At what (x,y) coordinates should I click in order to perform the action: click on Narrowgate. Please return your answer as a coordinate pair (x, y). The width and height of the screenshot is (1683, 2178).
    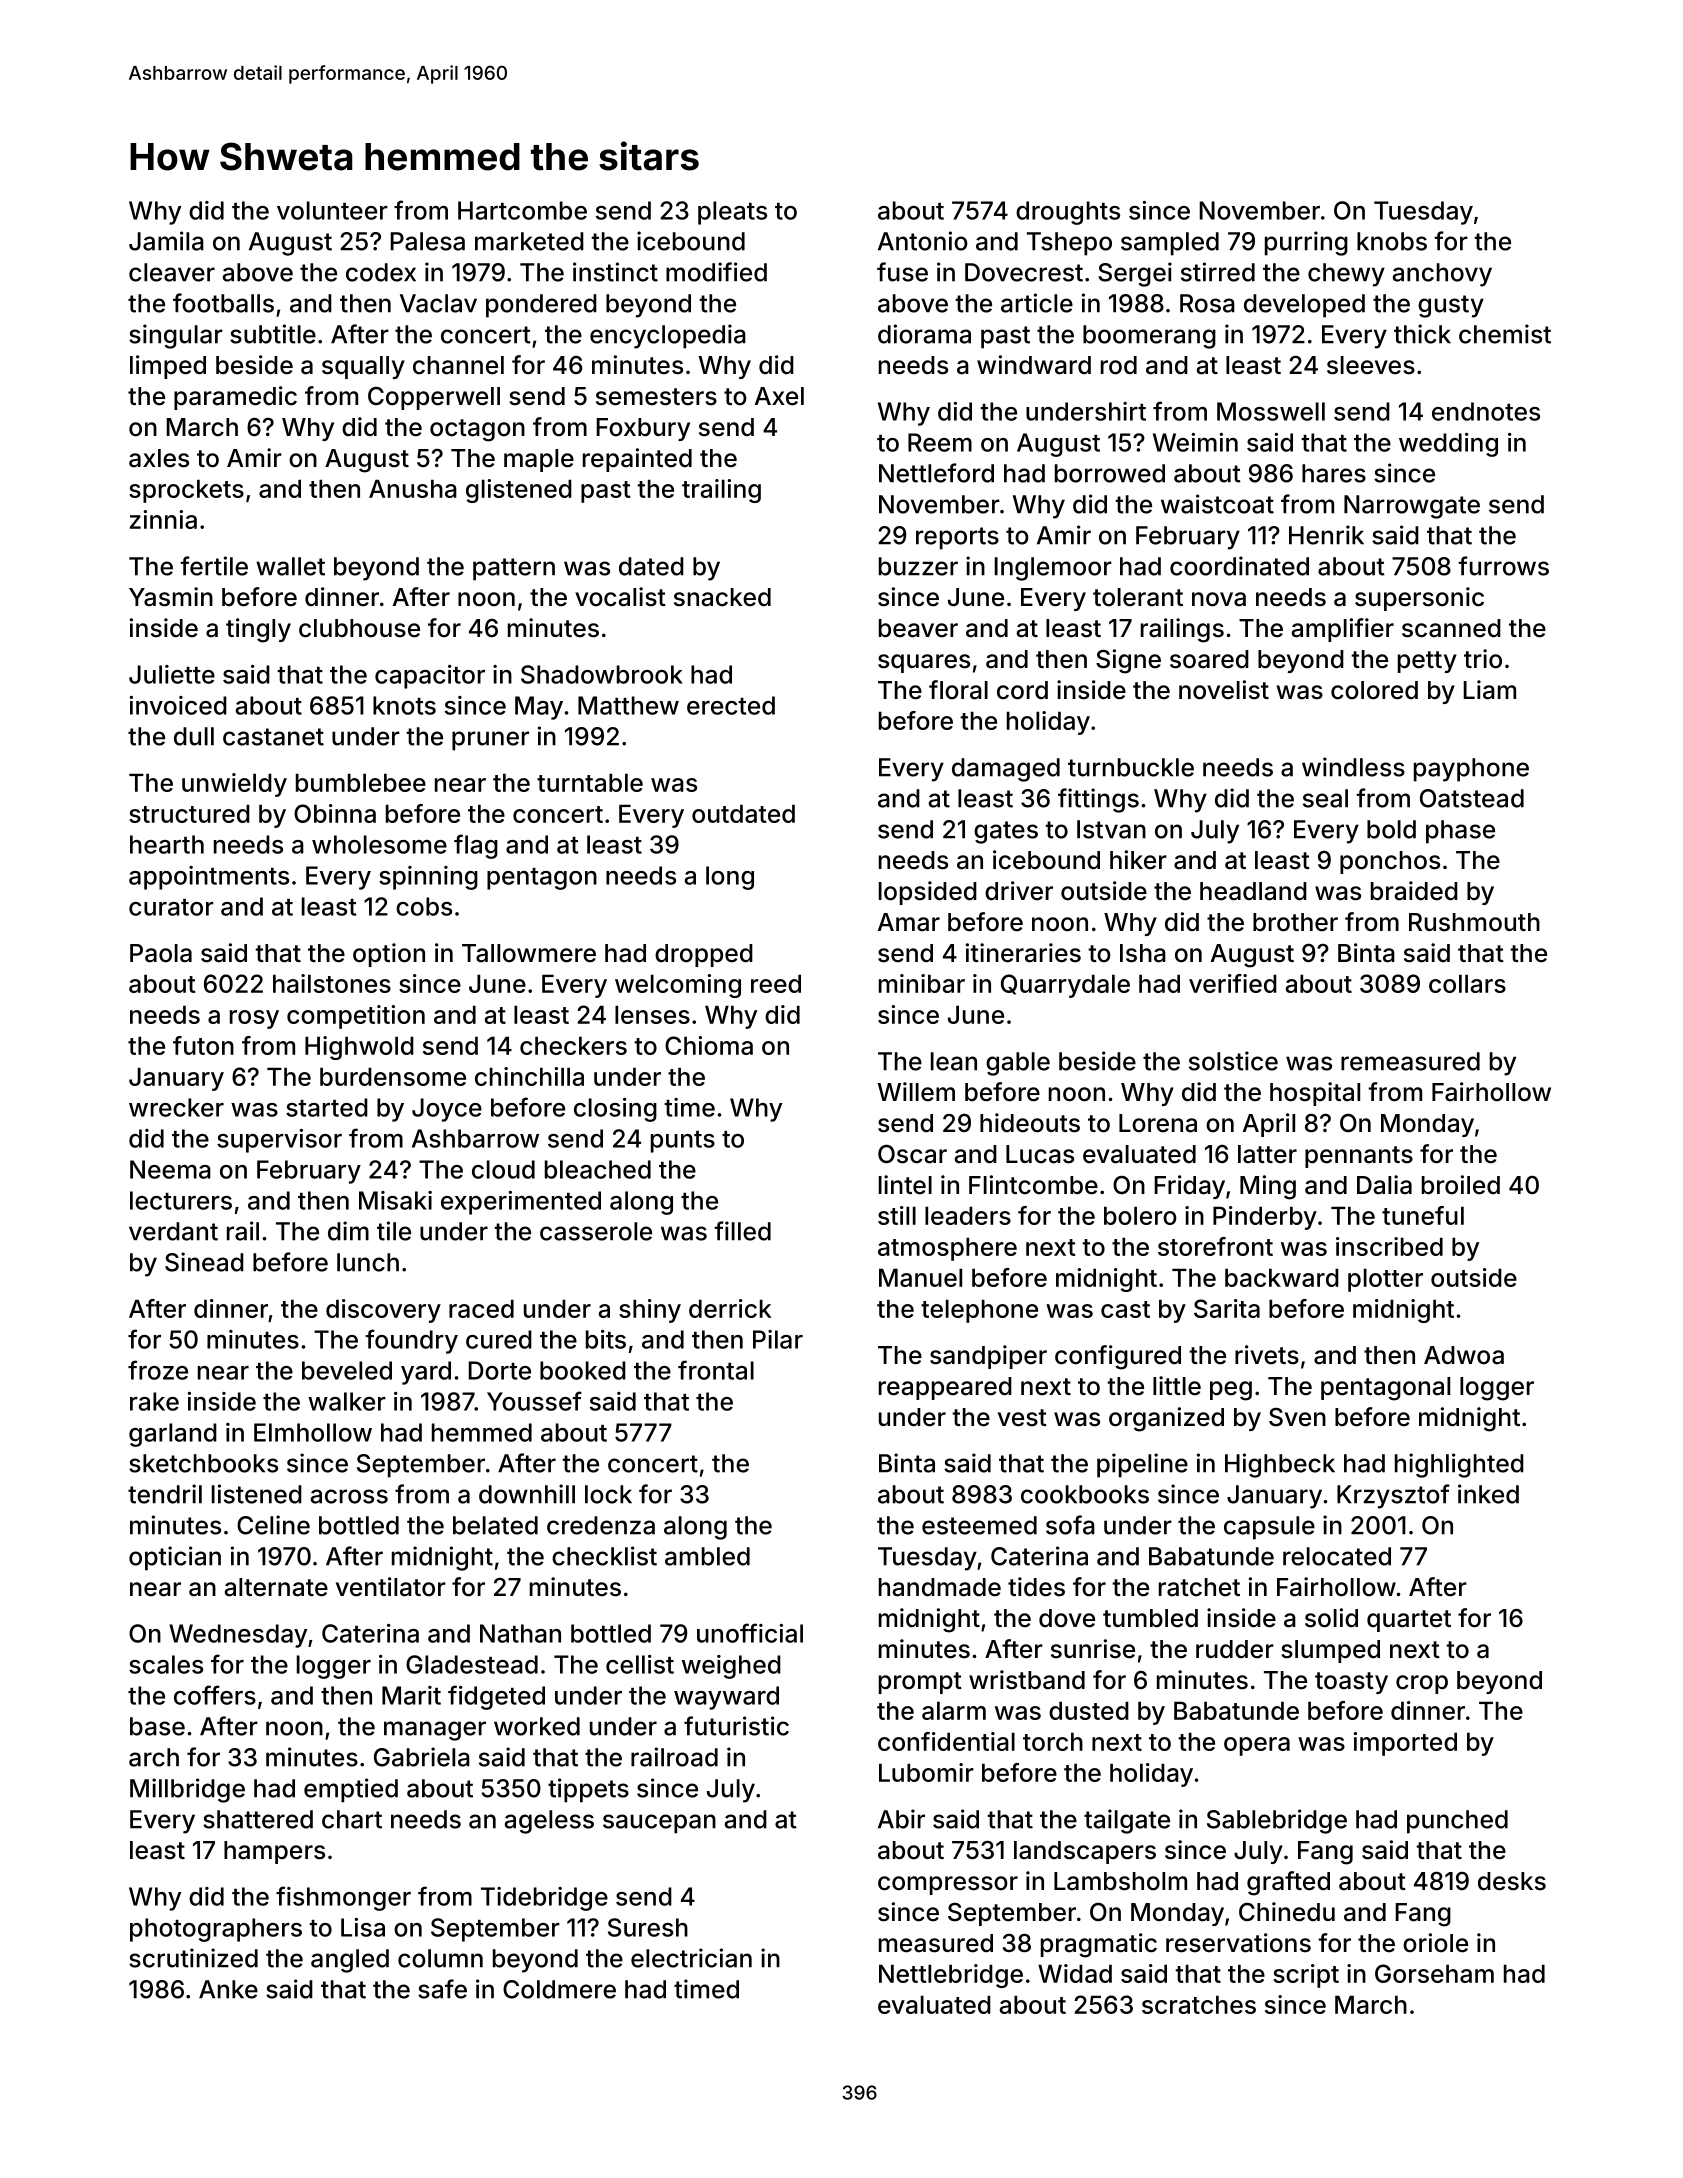
    Looking at the image, I should click on (1412, 507).
